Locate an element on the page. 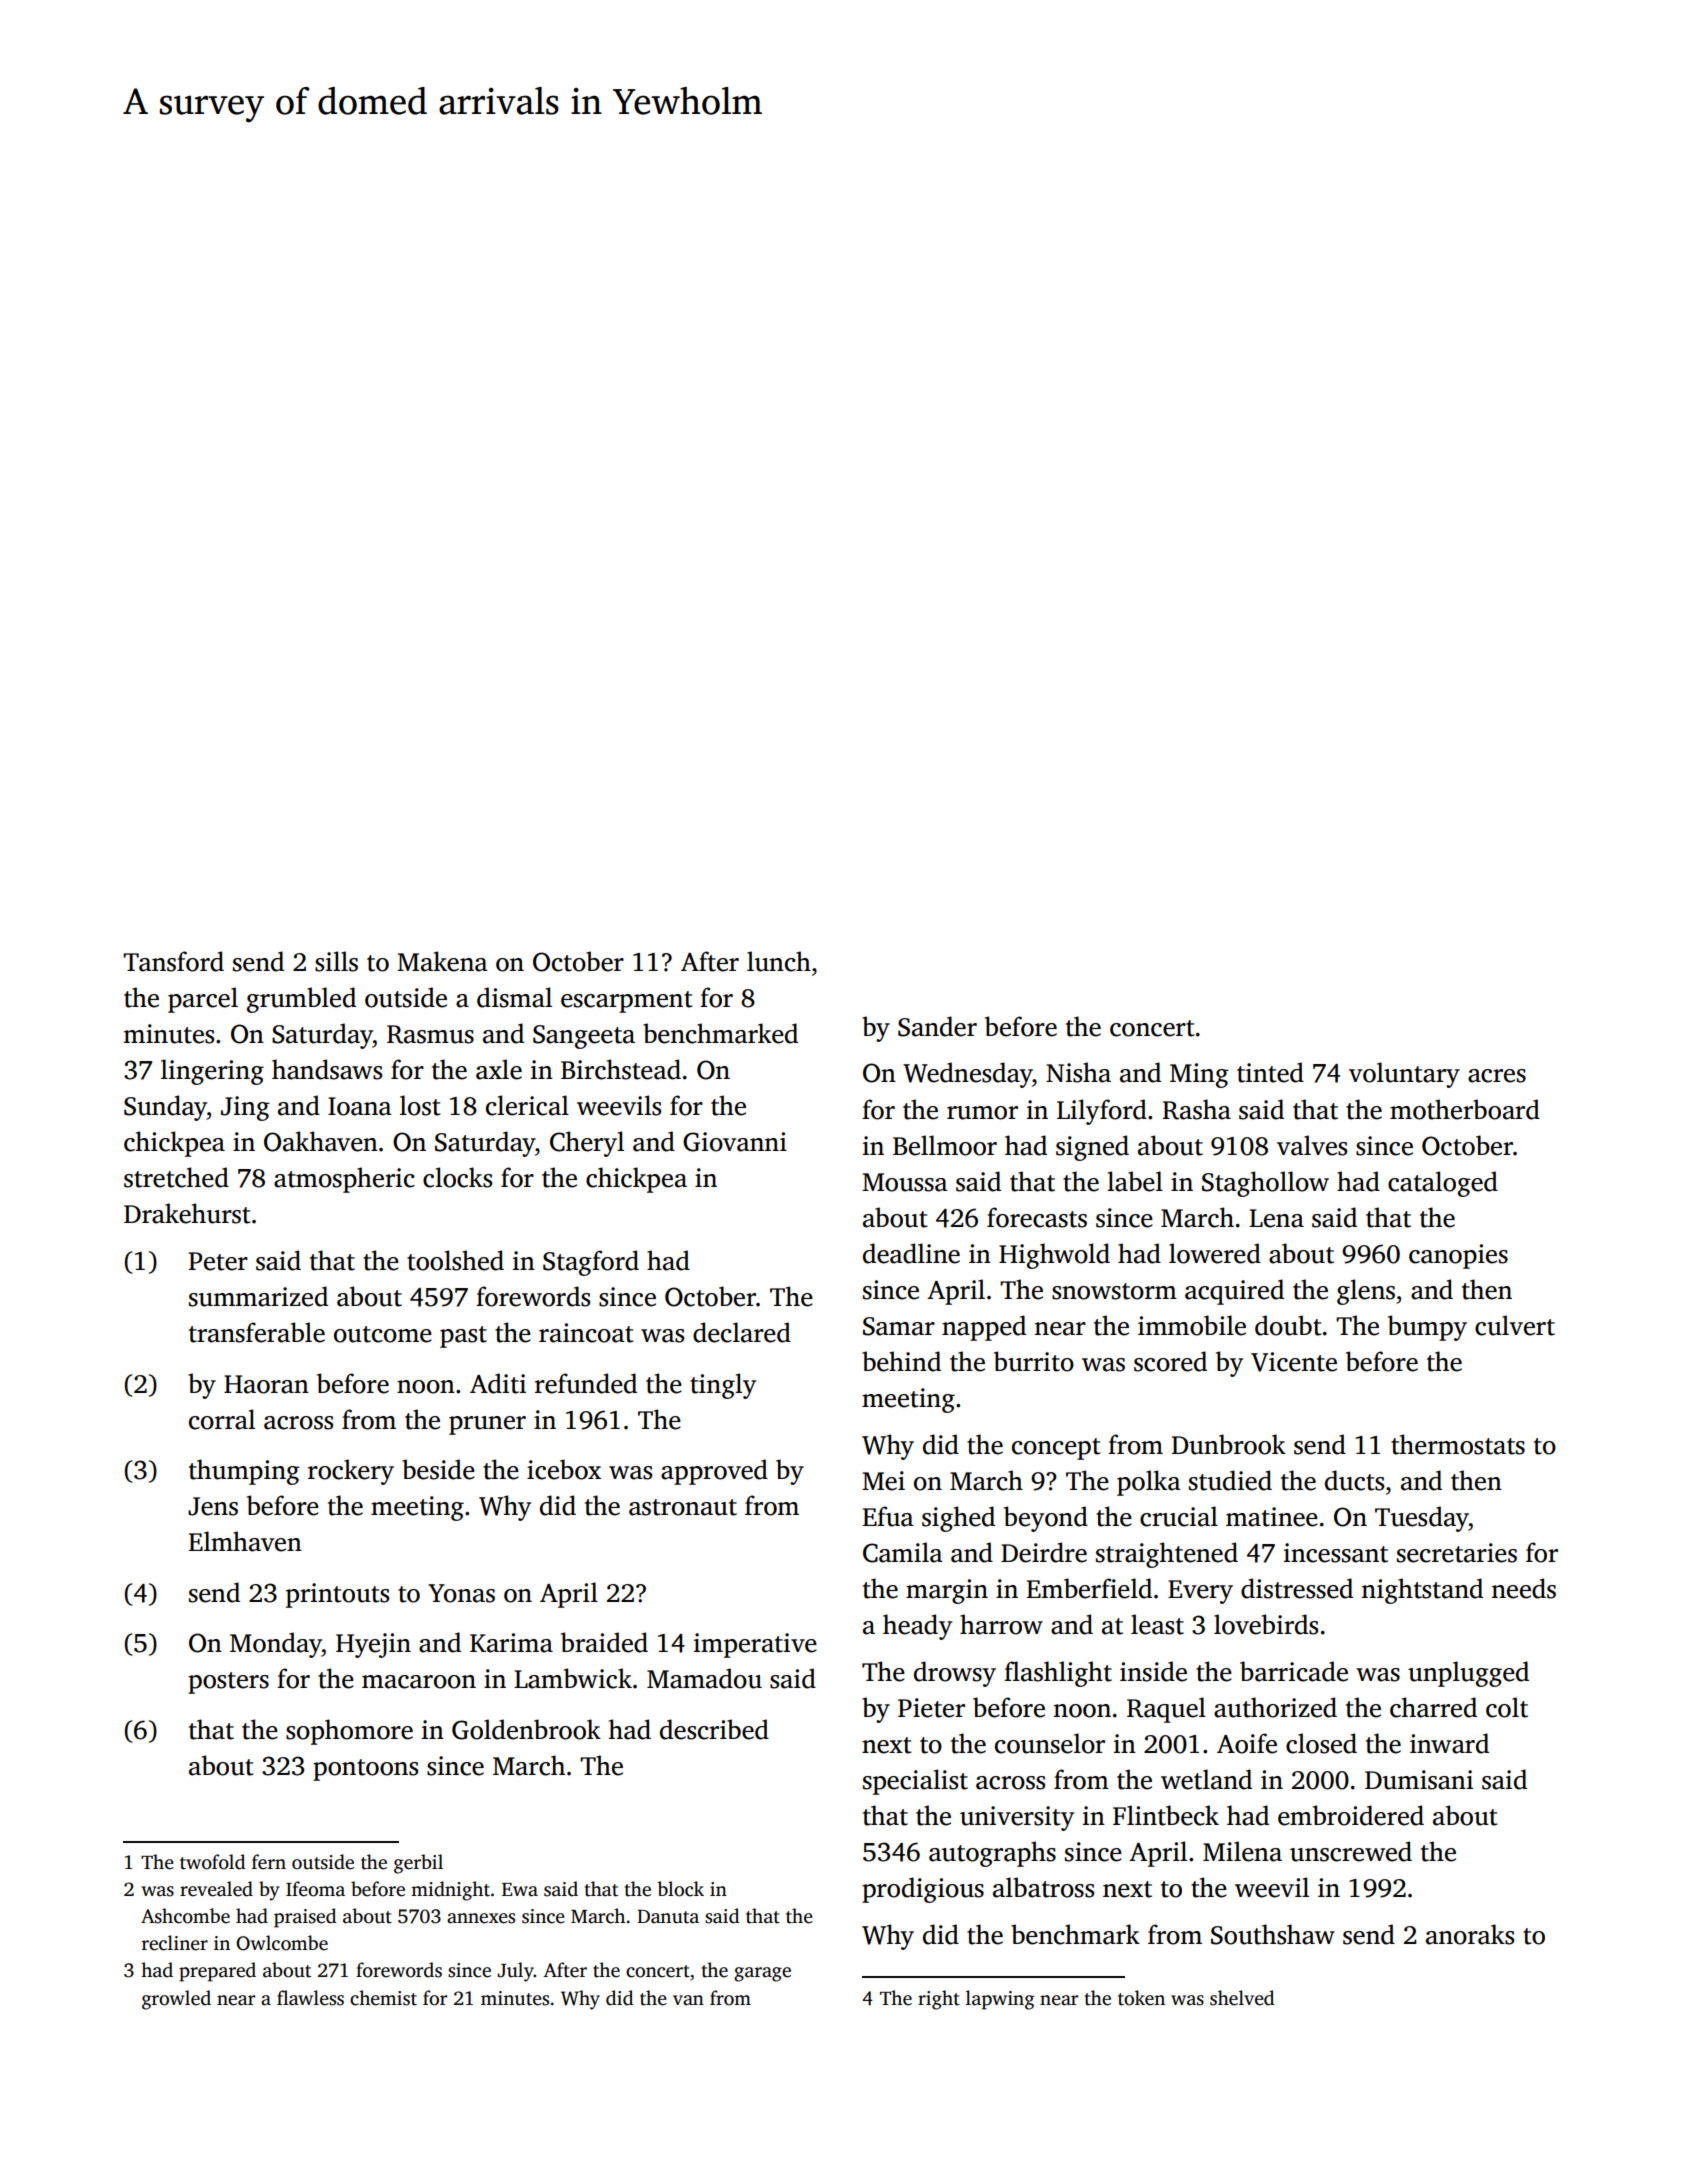 The height and width of the page is (2178, 1683). Rasmus is located at coordinates (430, 1034).
